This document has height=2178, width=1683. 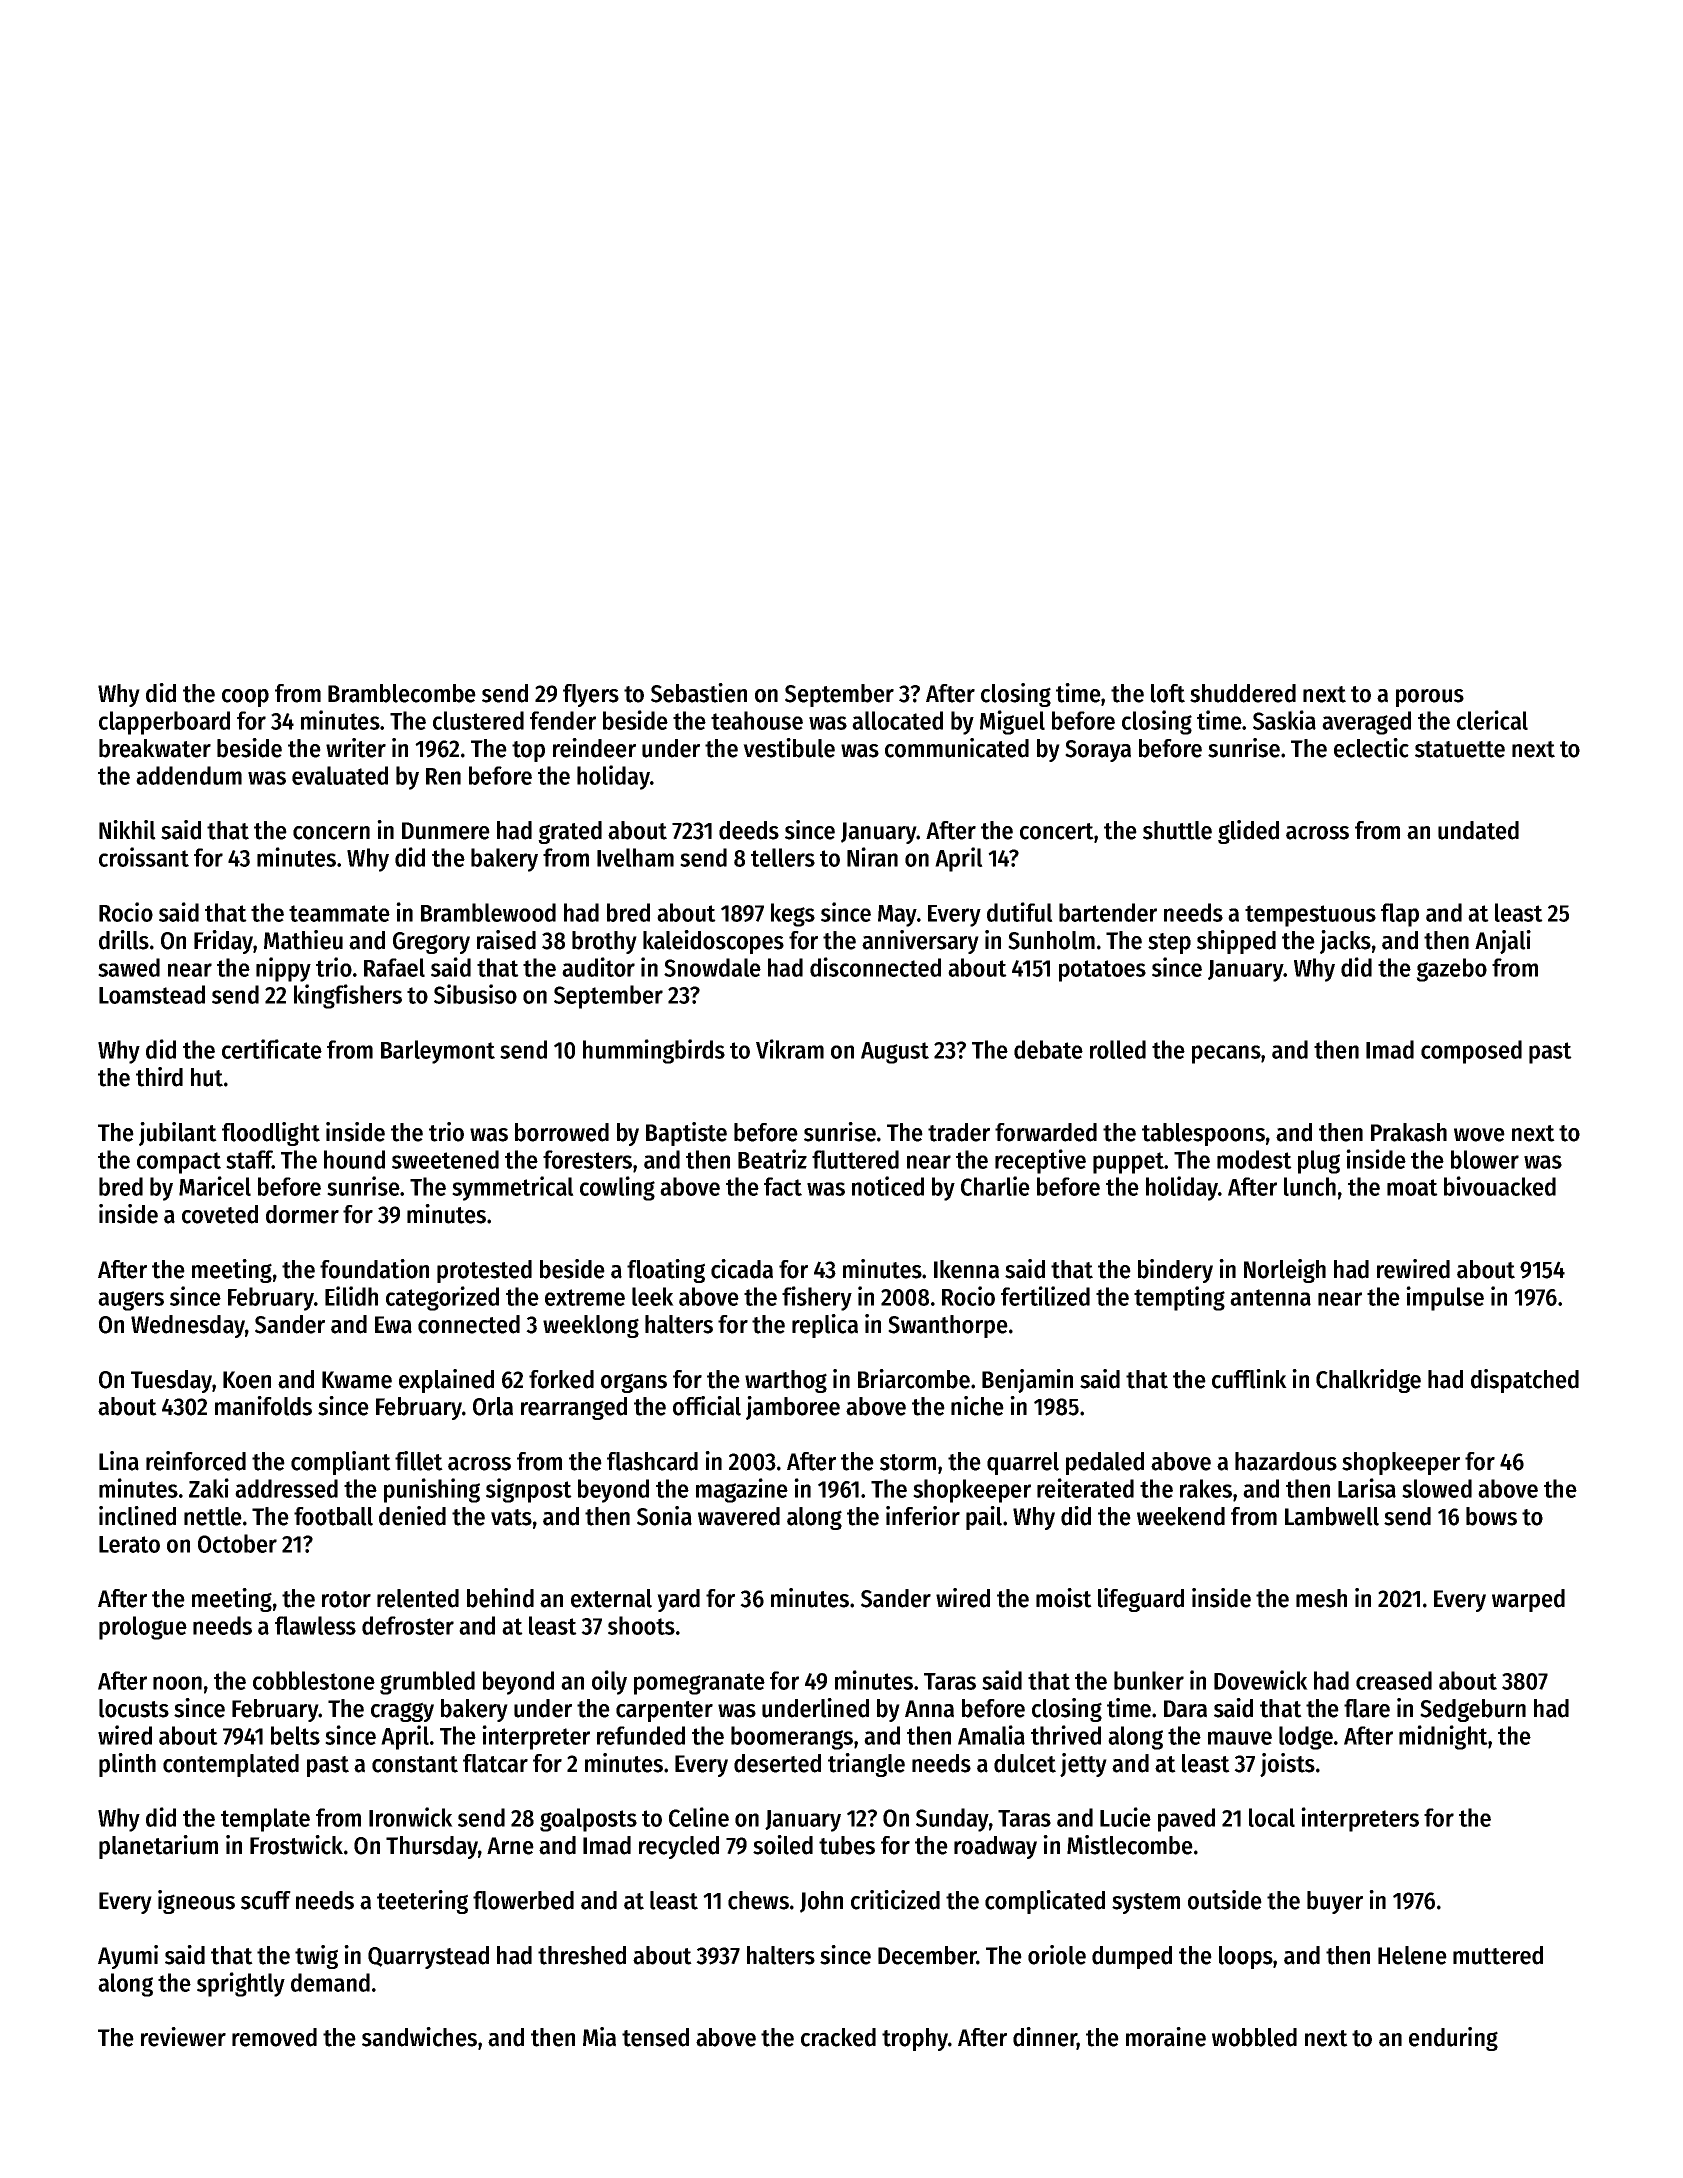 What do you see at coordinates (415, 1764) in the document?
I see `constant` at bounding box center [415, 1764].
